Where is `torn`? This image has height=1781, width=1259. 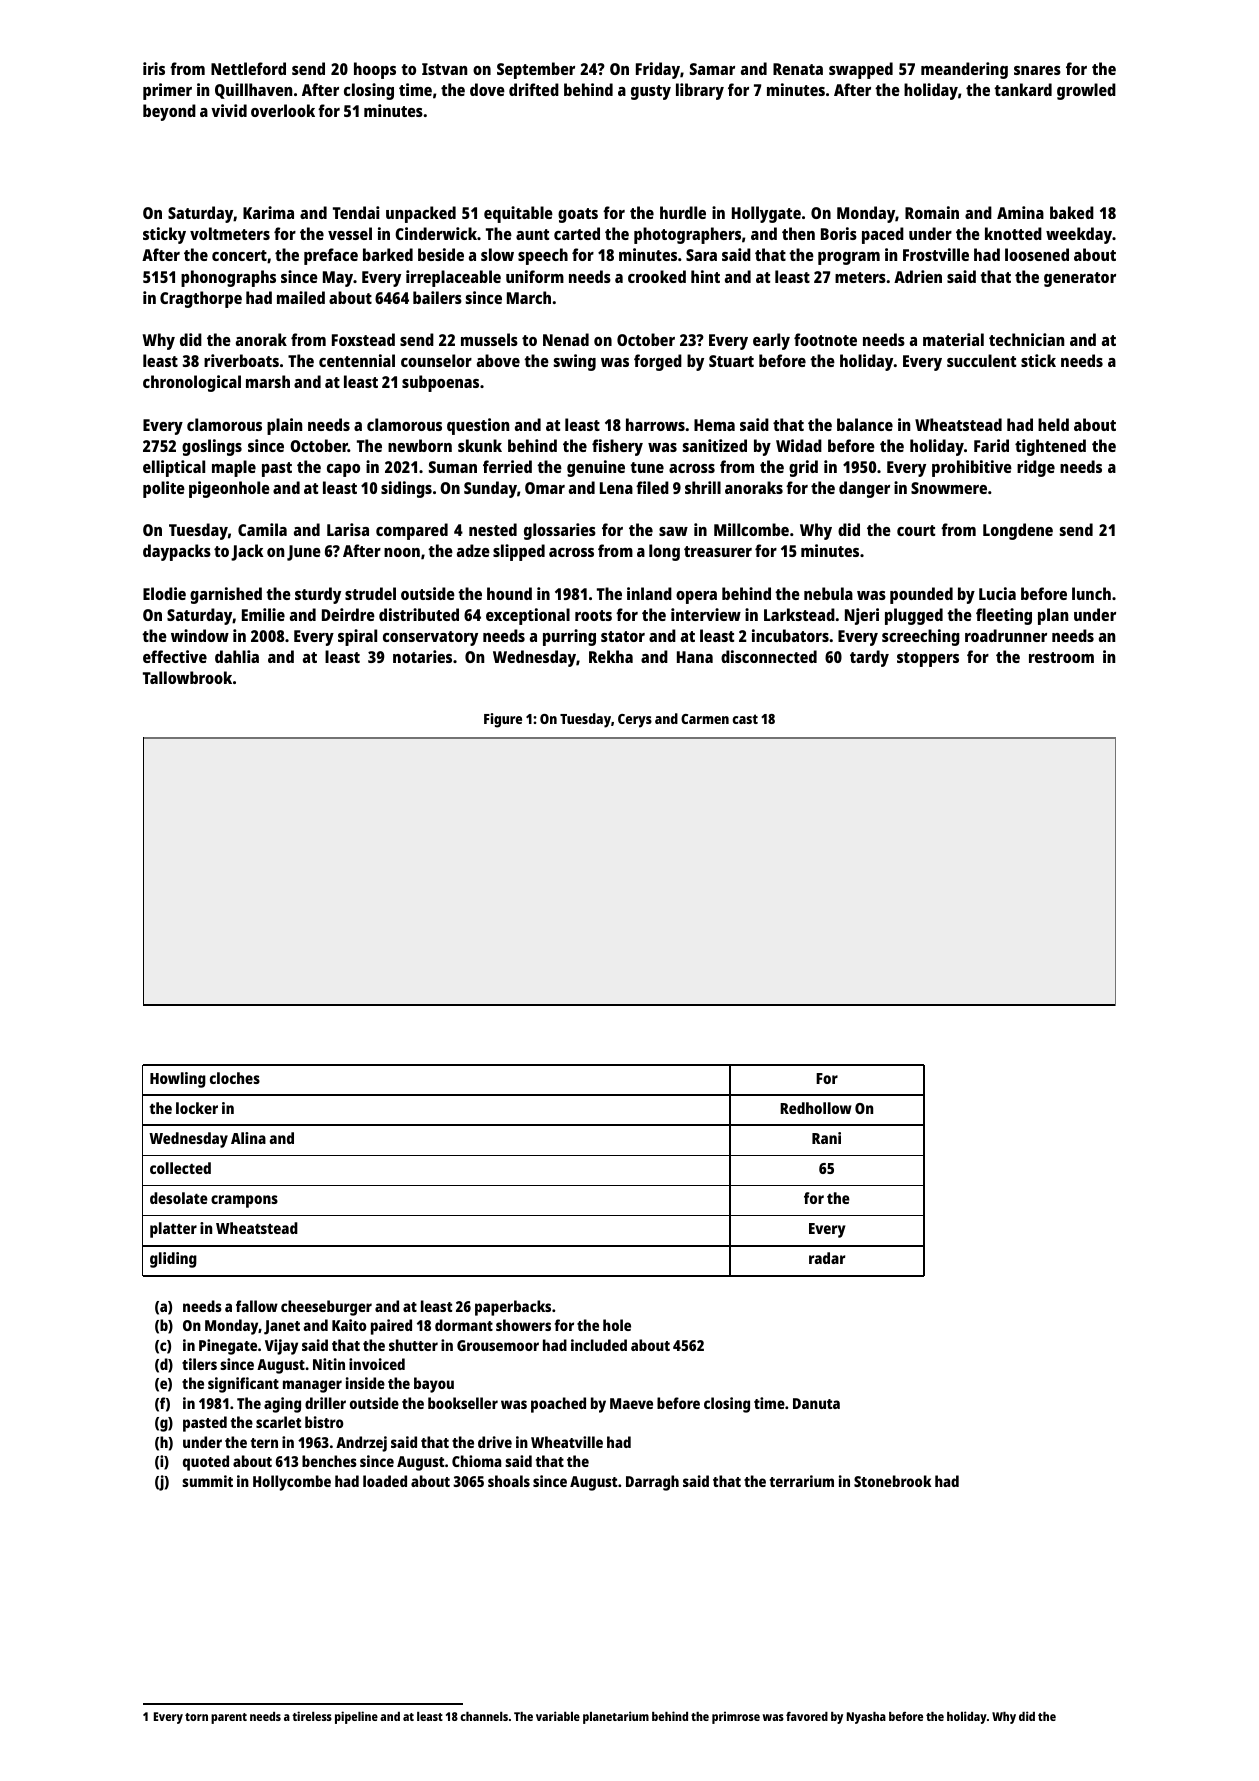 torn is located at coordinates (196, 1717).
